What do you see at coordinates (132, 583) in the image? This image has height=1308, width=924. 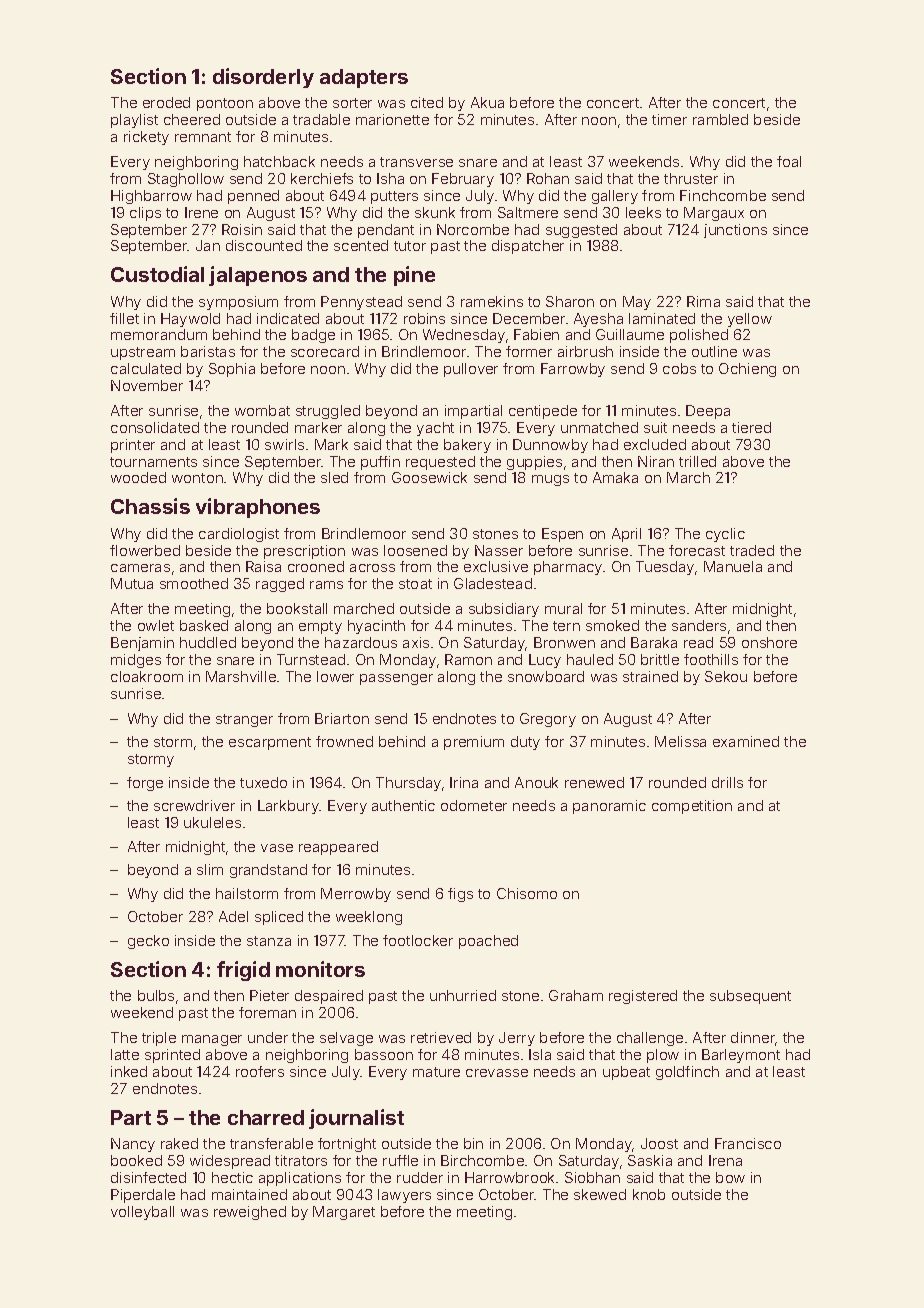 I see `Mutua` at bounding box center [132, 583].
